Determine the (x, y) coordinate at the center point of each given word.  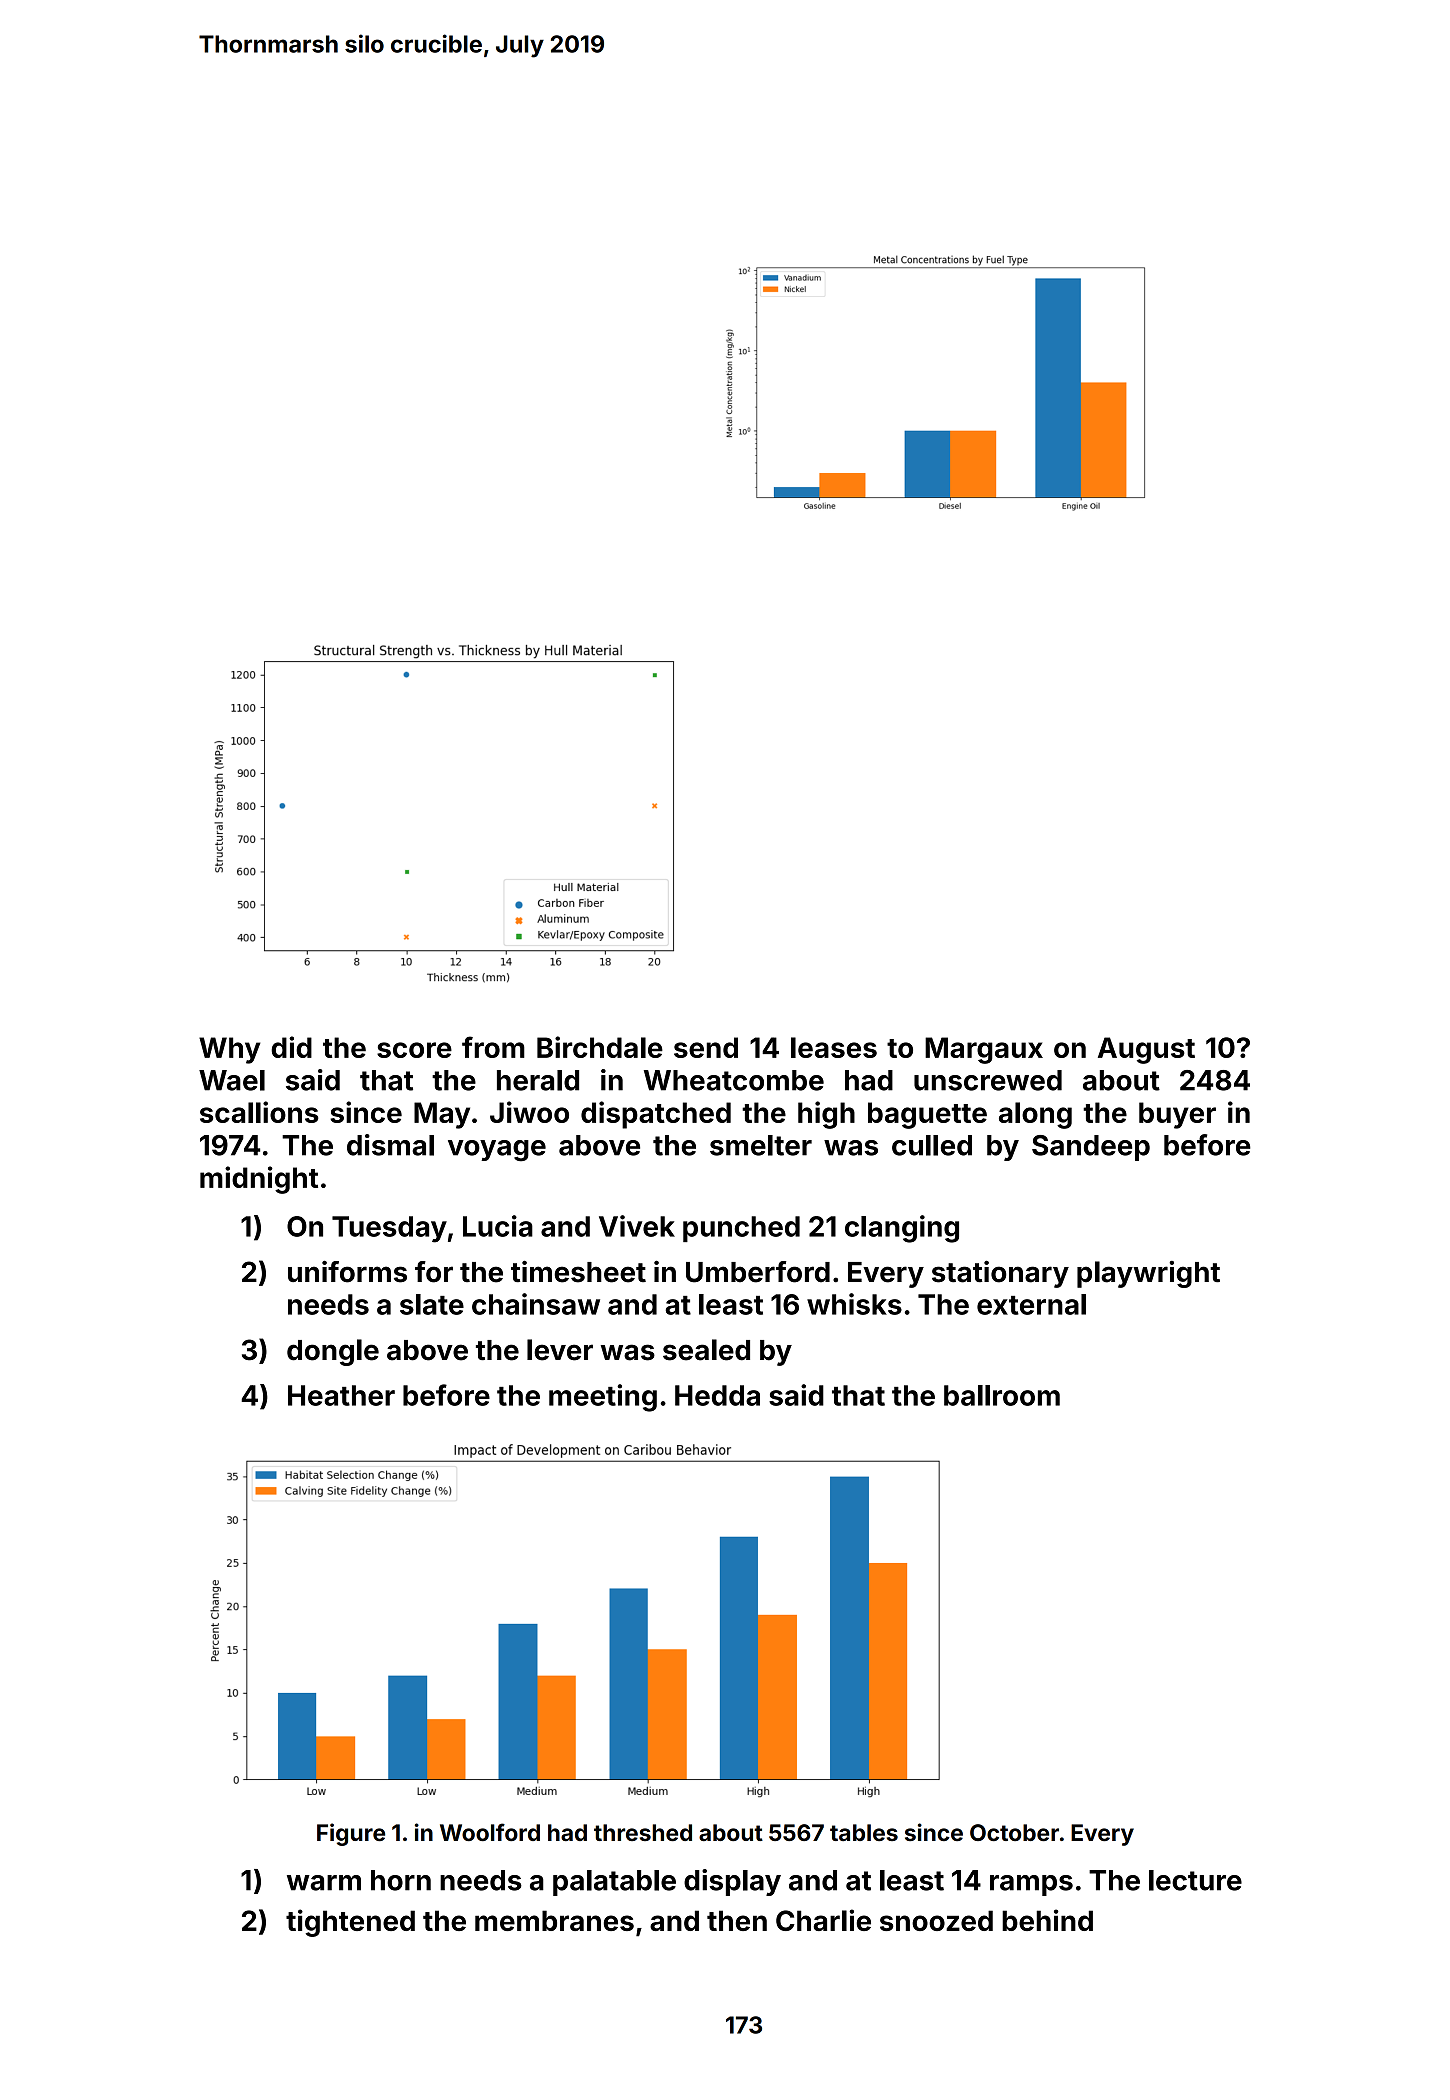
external (1031, 1304)
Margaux (984, 1050)
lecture (1195, 1880)
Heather (341, 1395)
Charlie (823, 1920)
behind (1047, 1920)
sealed (706, 1350)
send (706, 1047)
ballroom (1002, 1395)
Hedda (717, 1395)
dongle (333, 1352)
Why (230, 1050)
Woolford (490, 1832)
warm (324, 1883)
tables (864, 1832)
